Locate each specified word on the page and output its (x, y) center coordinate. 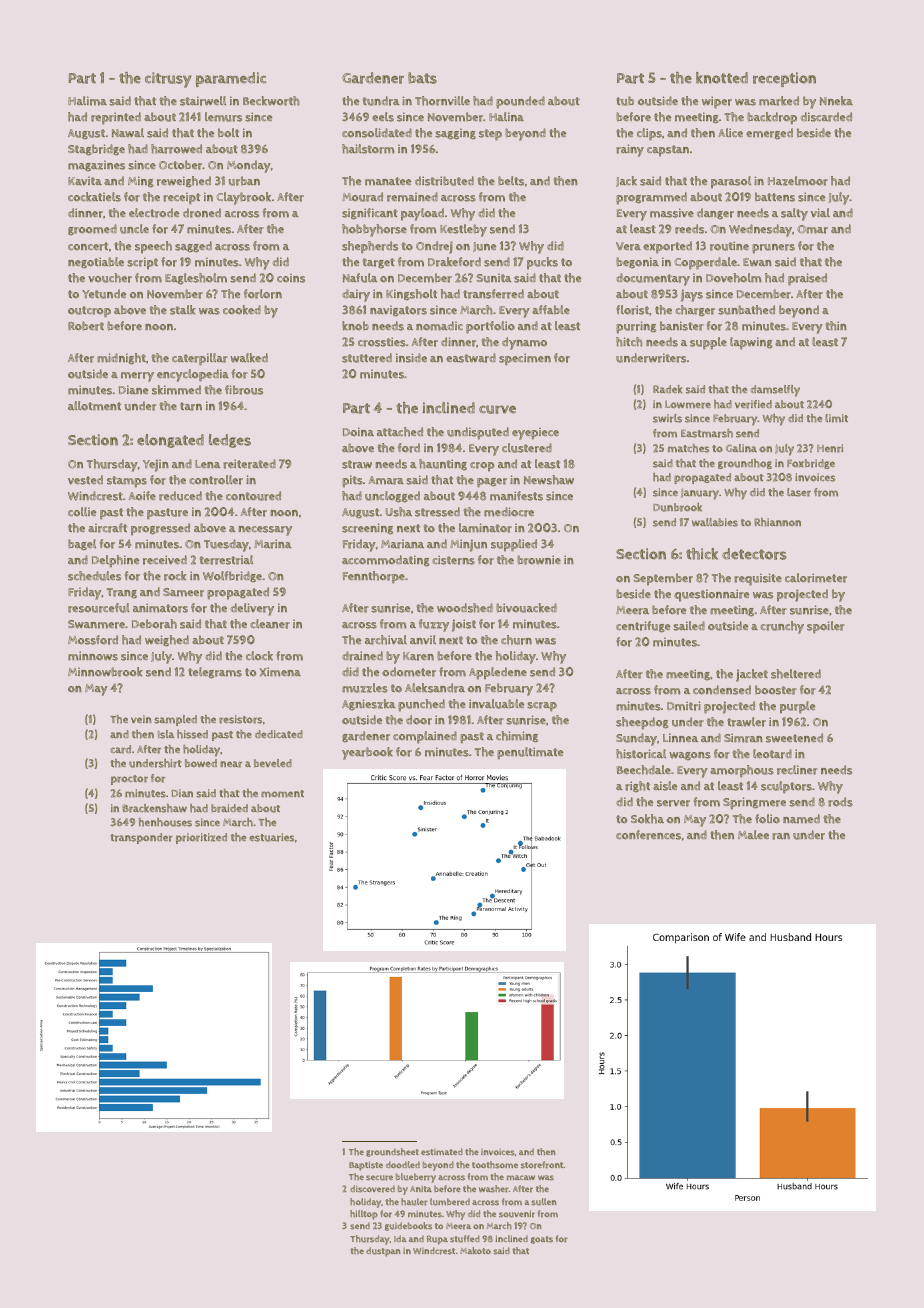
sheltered (796, 674)
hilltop (364, 1215)
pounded (520, 102)
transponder (142, 838)
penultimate (530, 753)
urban (244, 181)
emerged (769, 134)
